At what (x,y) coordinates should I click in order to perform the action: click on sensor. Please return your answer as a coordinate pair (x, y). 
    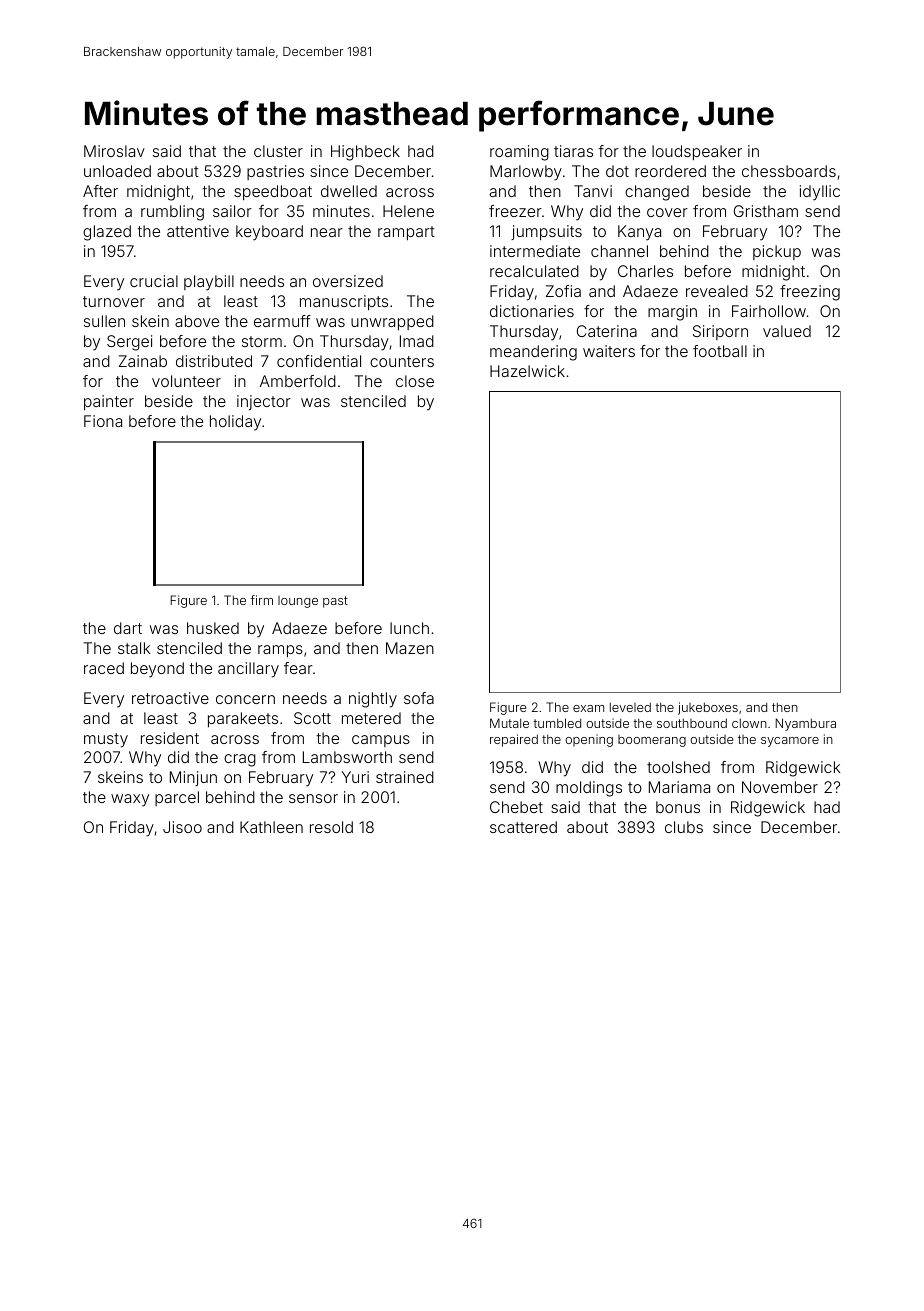
    Looking at the image, I should click on (313, 798).
